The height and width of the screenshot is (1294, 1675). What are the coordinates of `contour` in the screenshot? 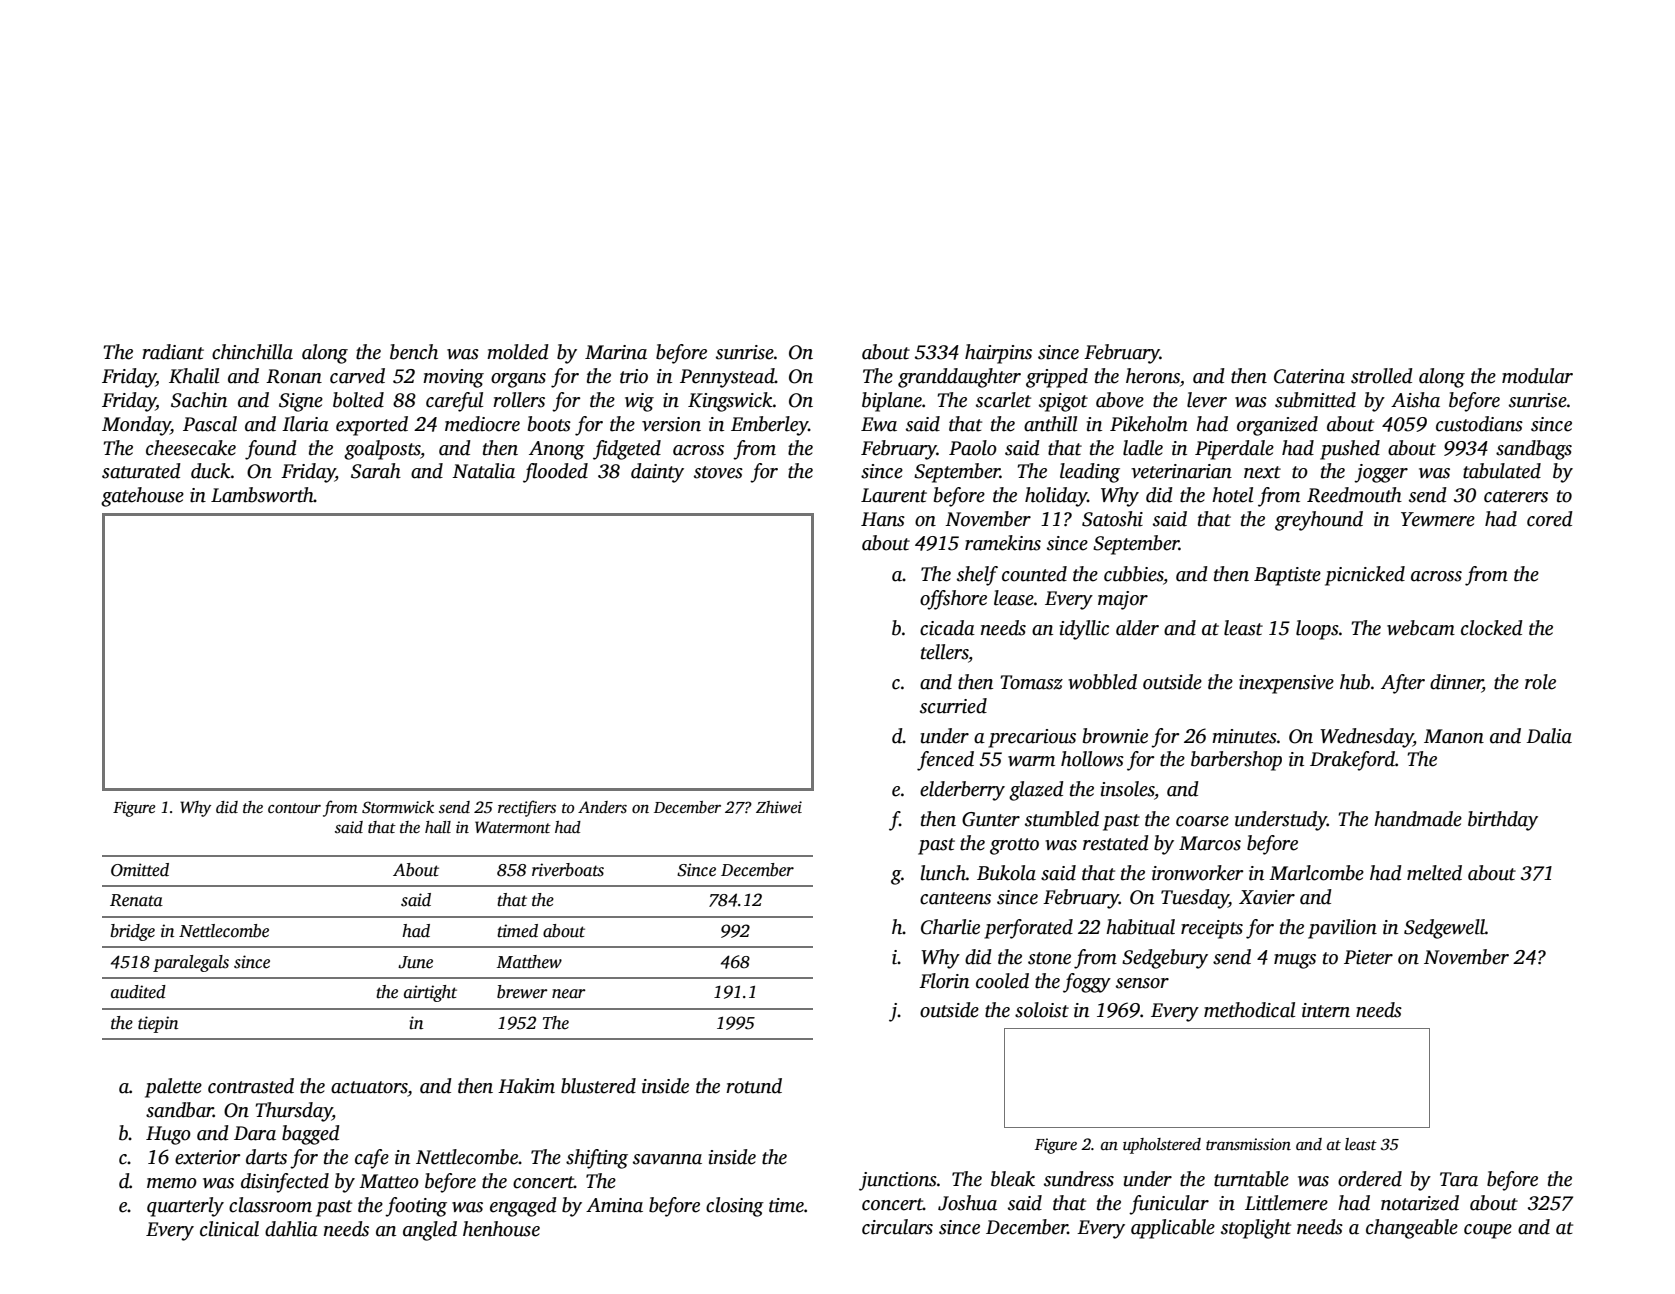 It's located at (294, 808).
